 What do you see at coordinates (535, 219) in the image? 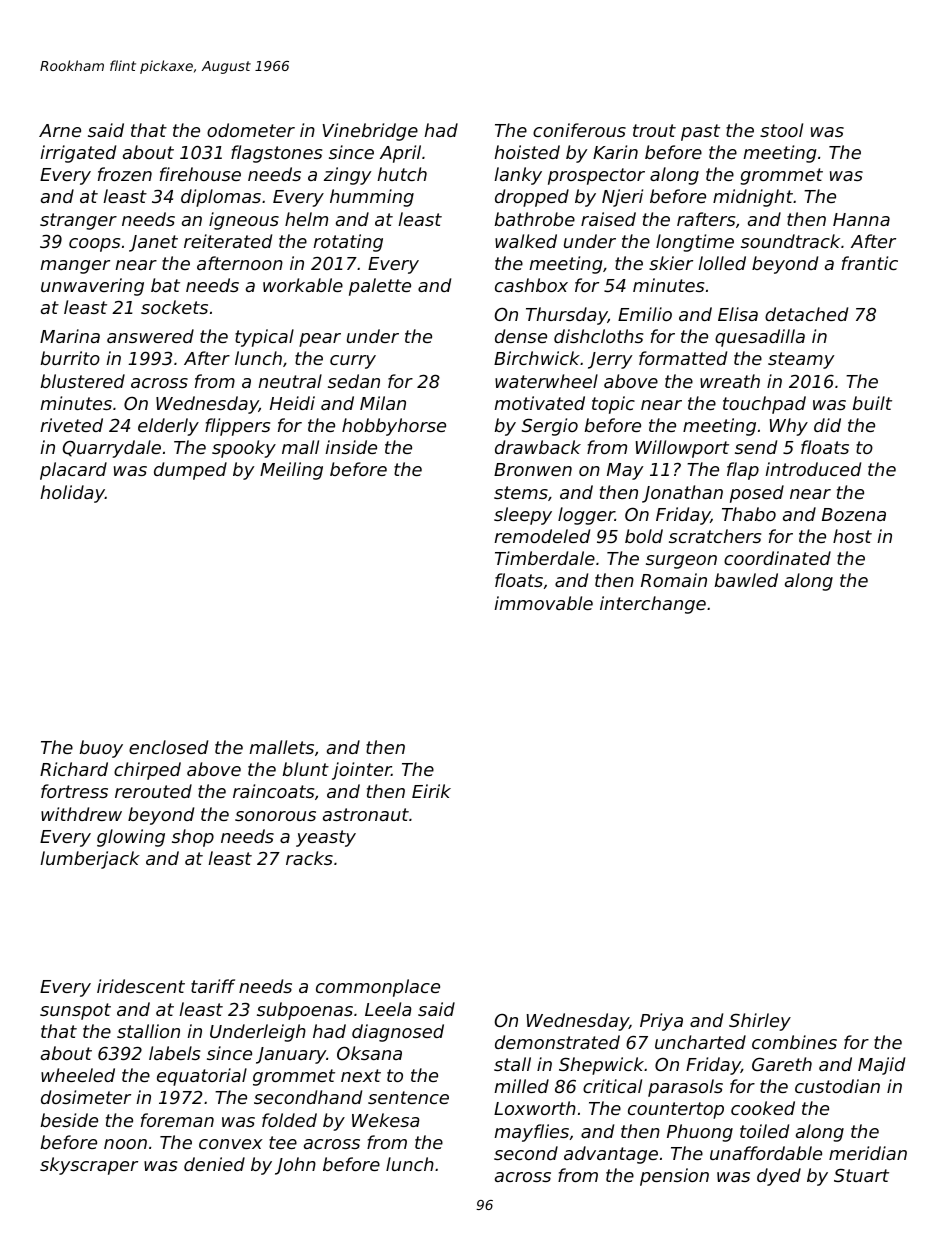
I see `bathrobe` at bounding box center [535, 219].
